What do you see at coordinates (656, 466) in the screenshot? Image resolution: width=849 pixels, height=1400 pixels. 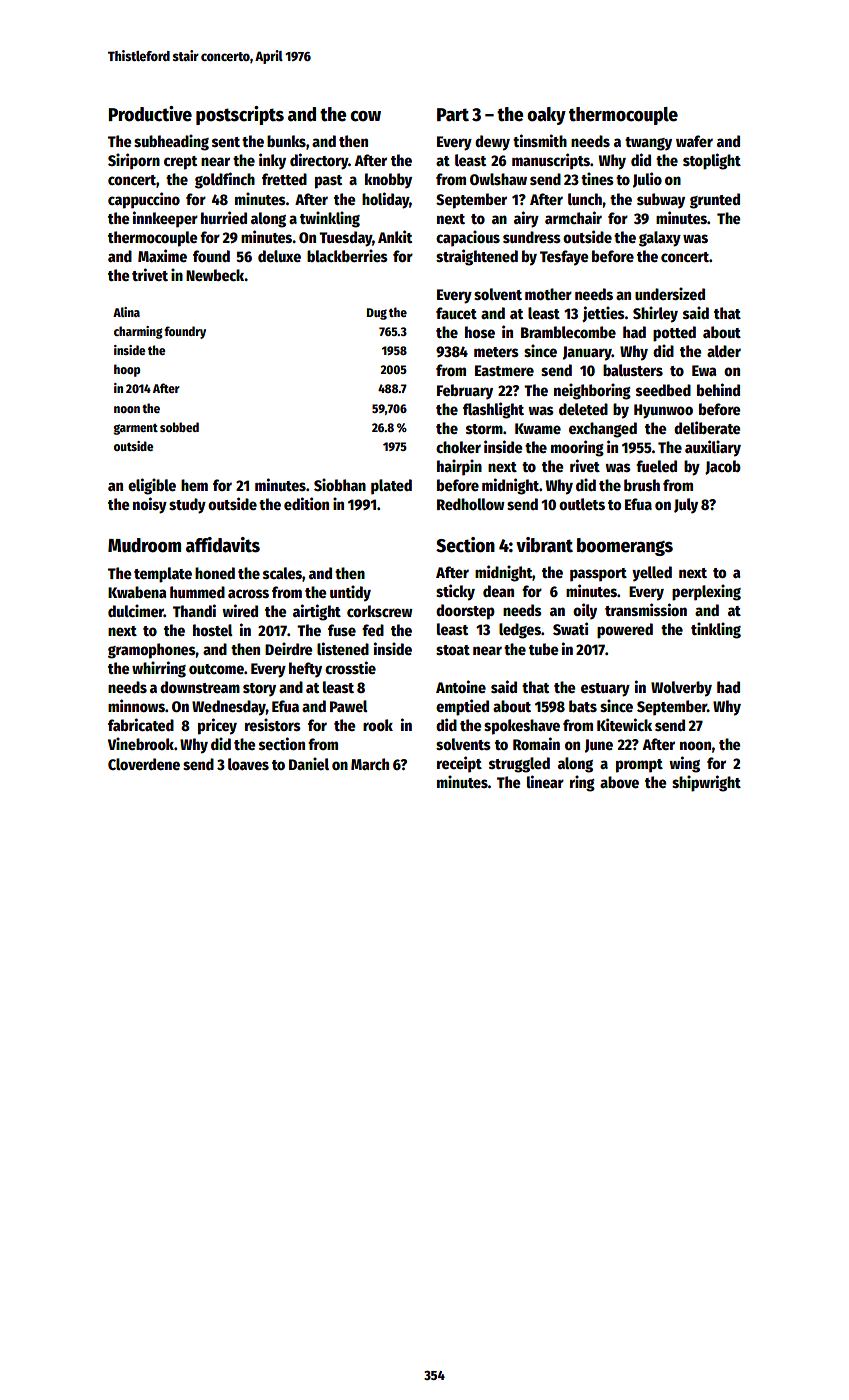 I see `fueled` at bounding box center [656, 466].
